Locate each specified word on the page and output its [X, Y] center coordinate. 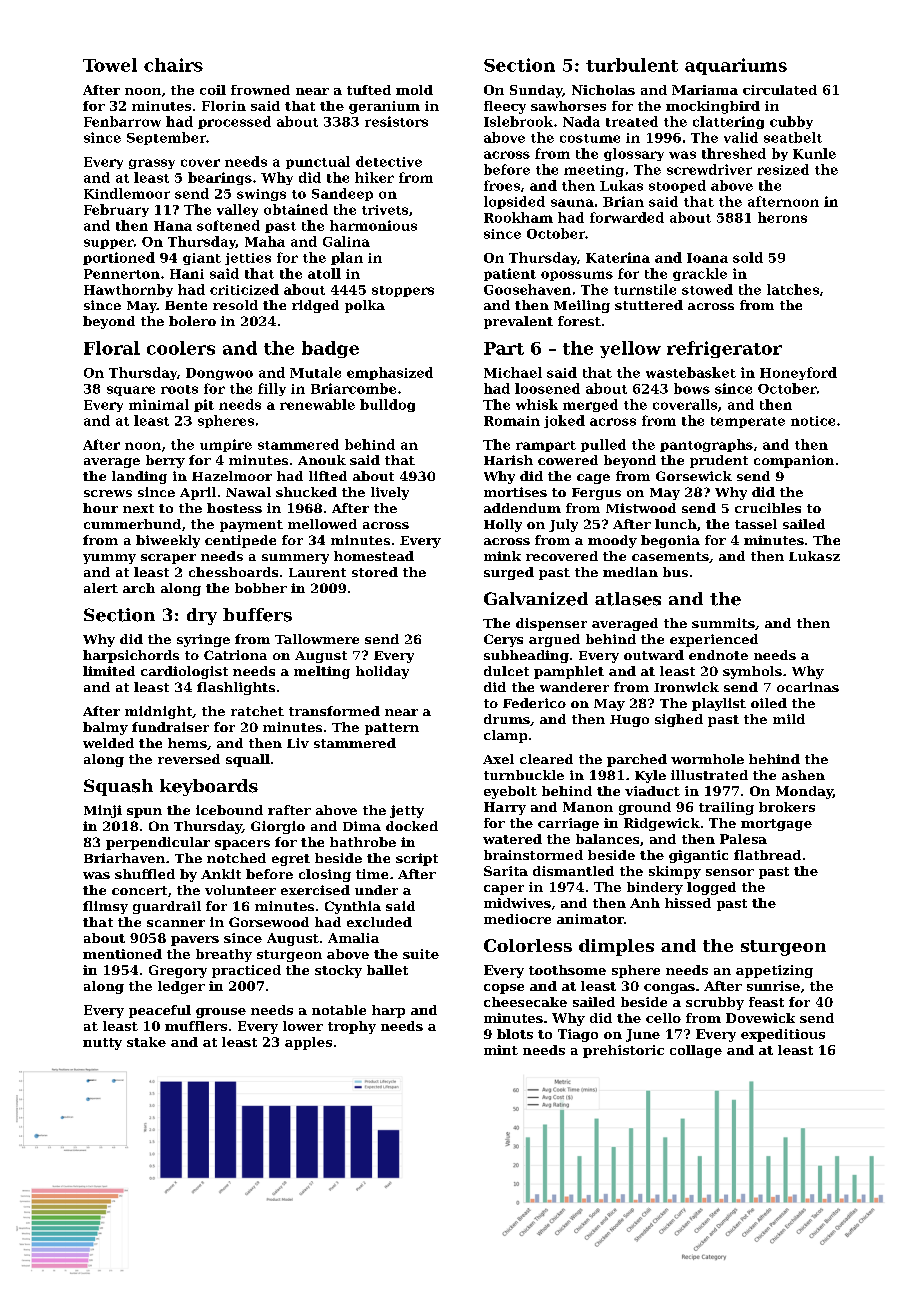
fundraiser [170, 727]
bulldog [387, 405]
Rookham [518, 217]
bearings [220, 178]
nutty [102, 1044]
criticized [244, 289]
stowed [707, 289]
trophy [352, 1027]
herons [782, 217]
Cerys [503, 640]
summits [723, 623]
